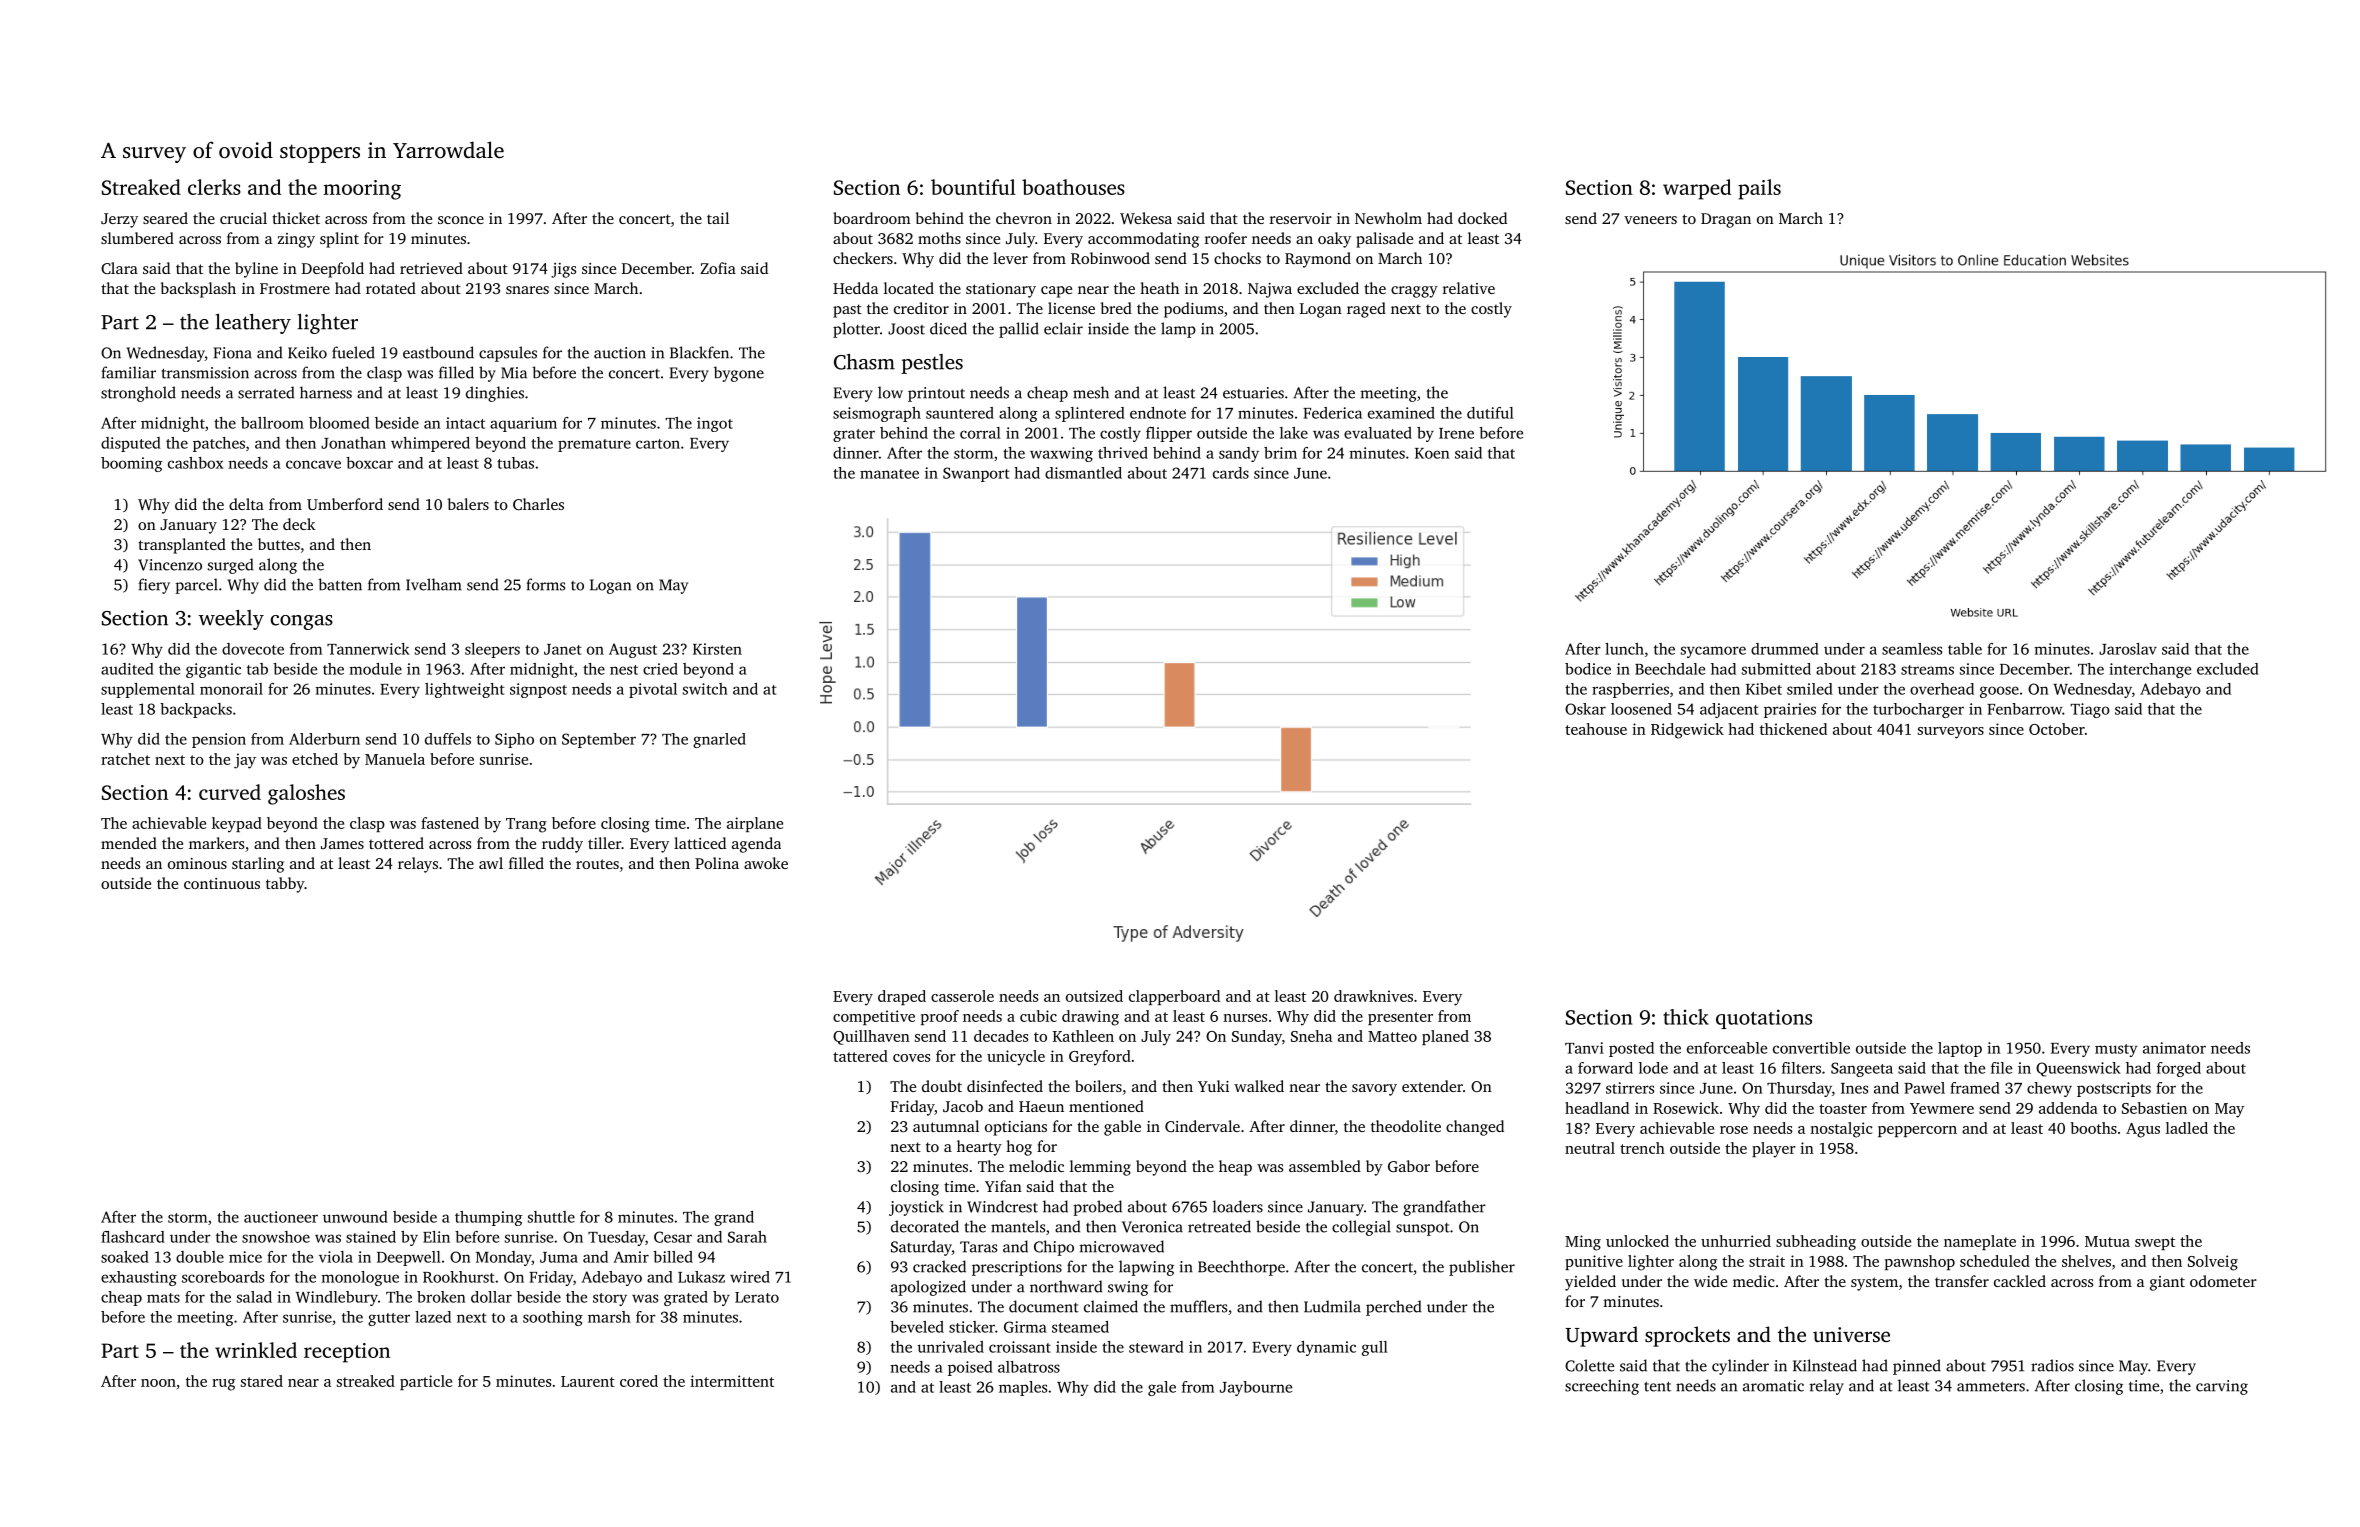 The image size is (2360, 1527). I want to click on grated, so click(686, 1298).
